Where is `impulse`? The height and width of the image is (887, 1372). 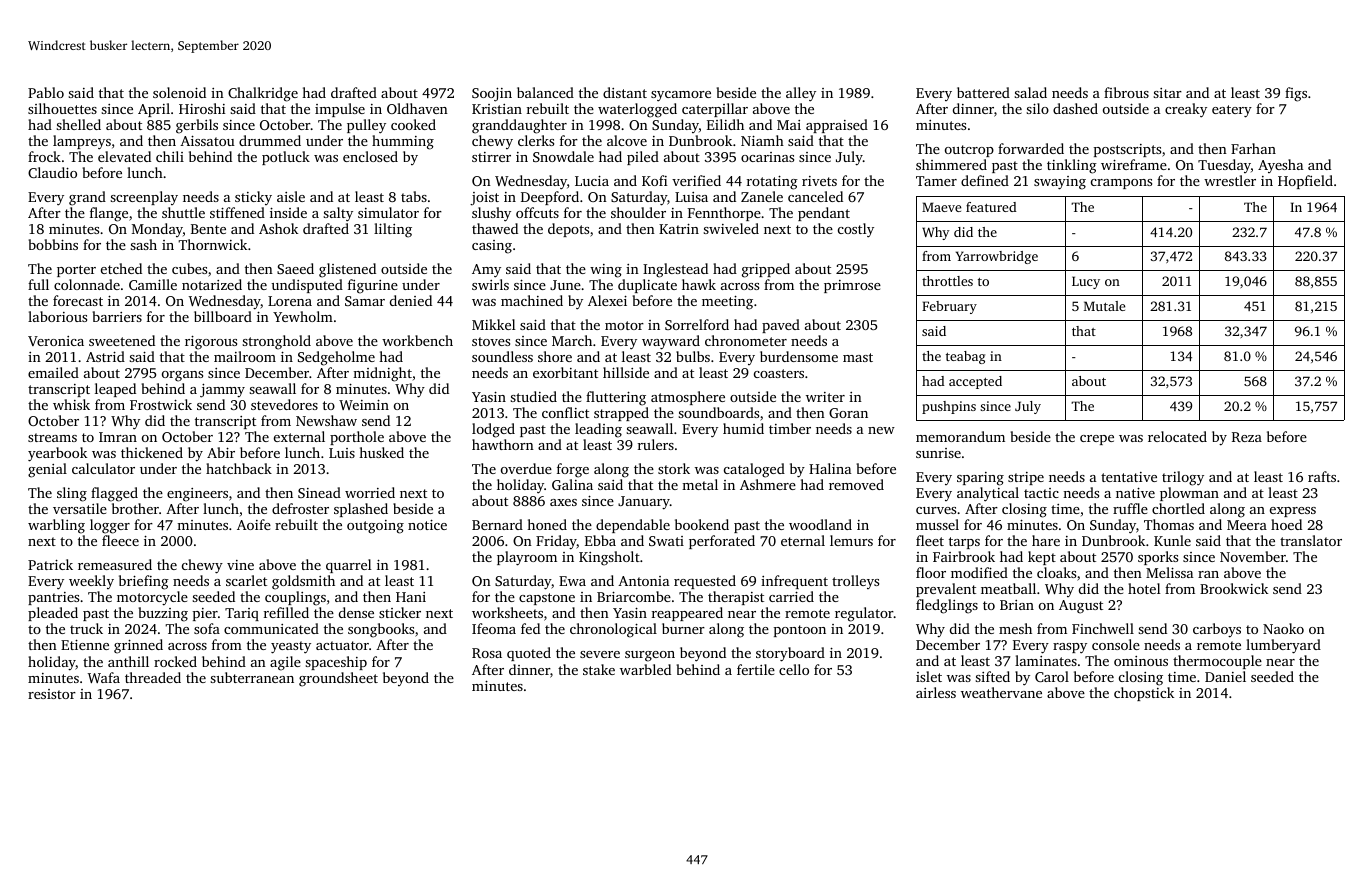
impulse is located at coordinates (340, 110).
